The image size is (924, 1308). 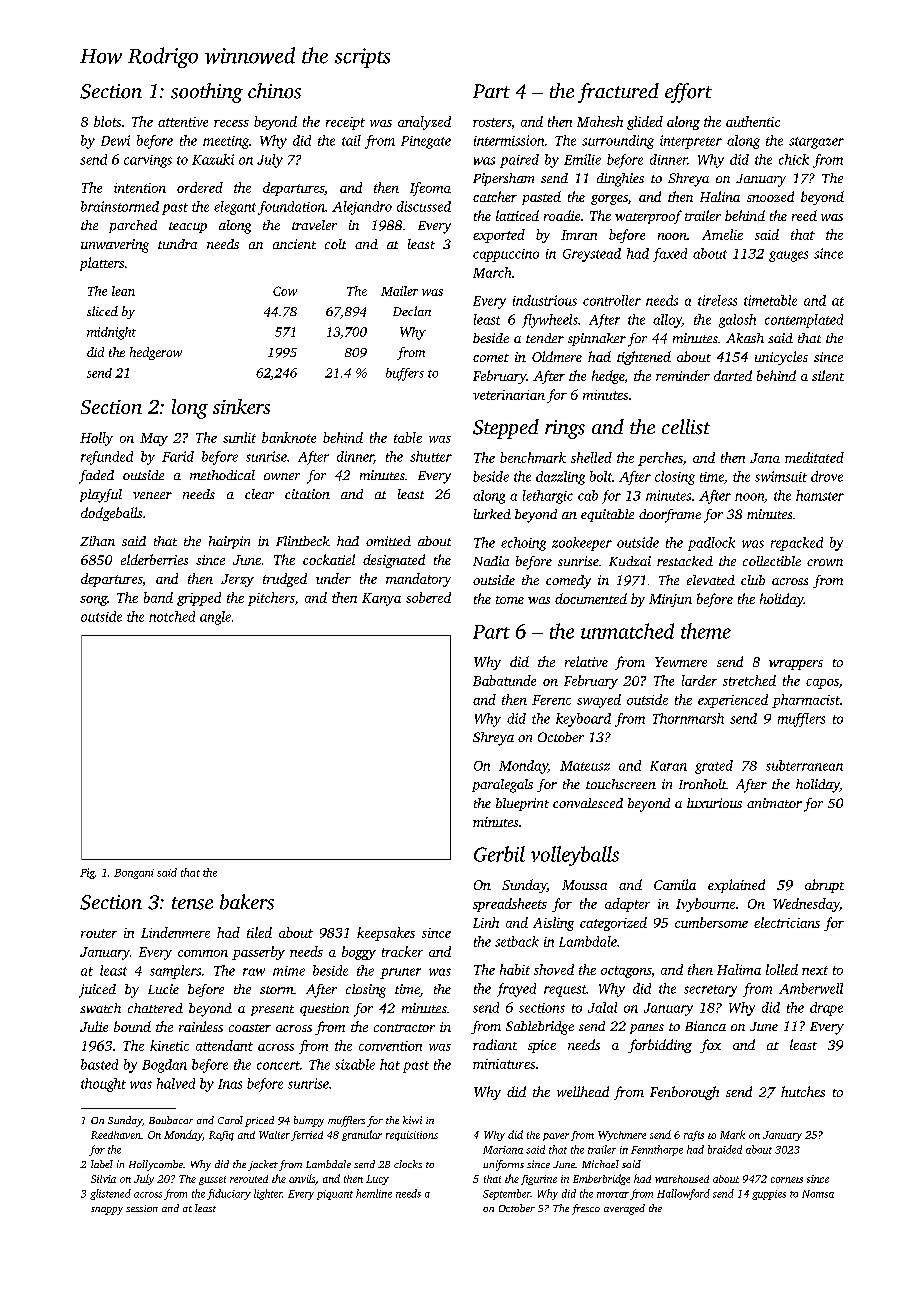 I want to click on May, so click(x=154, y=439).
